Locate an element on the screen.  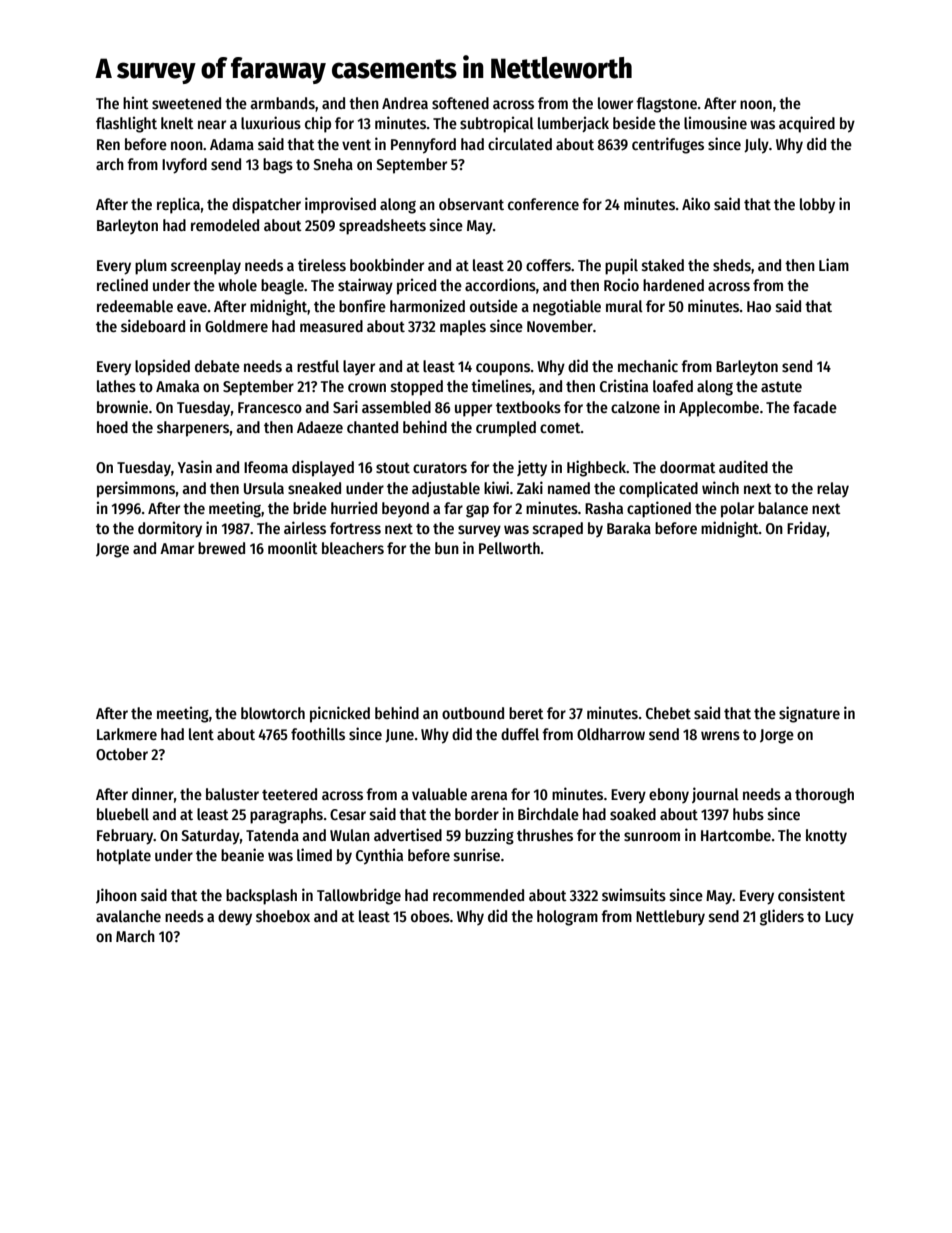
hint is located at coordinates (136, 102).
